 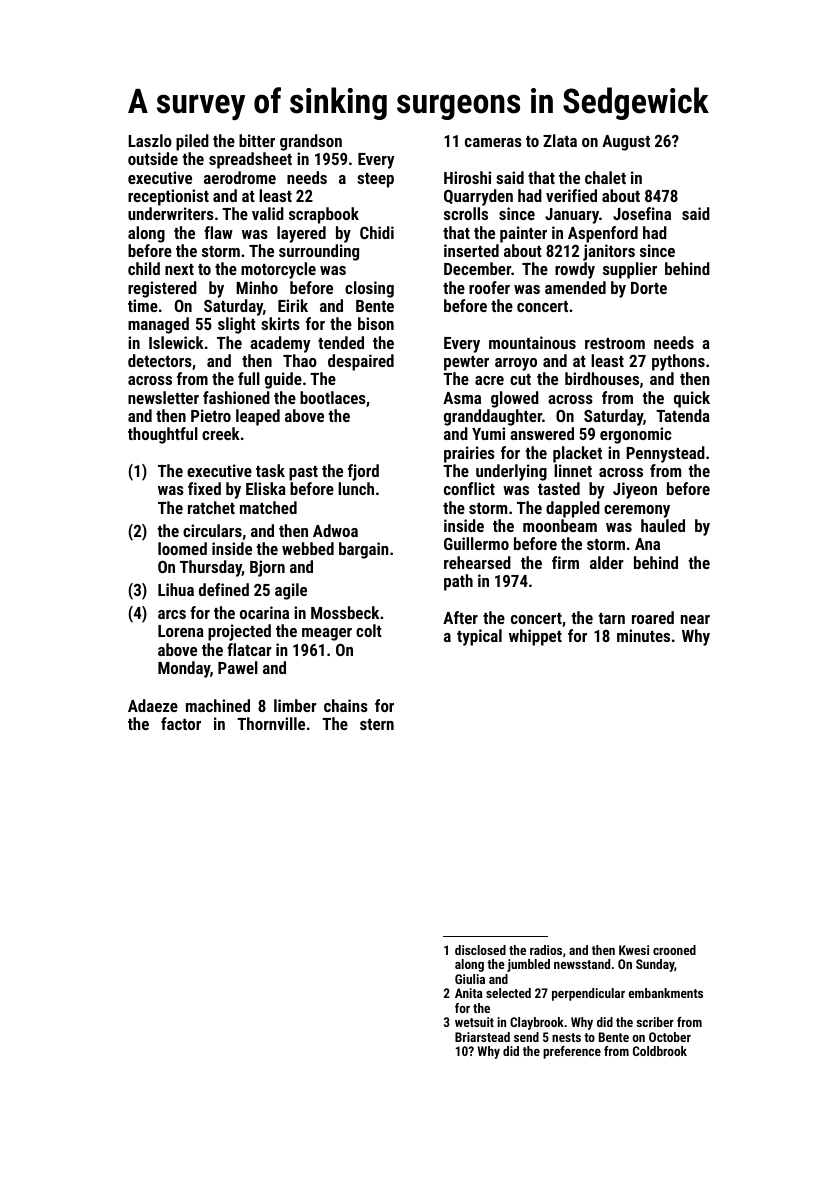 What do you see at coordinates (666, 993) in the screenshot?
I see `embankments` at bounding box center [666, 993].
